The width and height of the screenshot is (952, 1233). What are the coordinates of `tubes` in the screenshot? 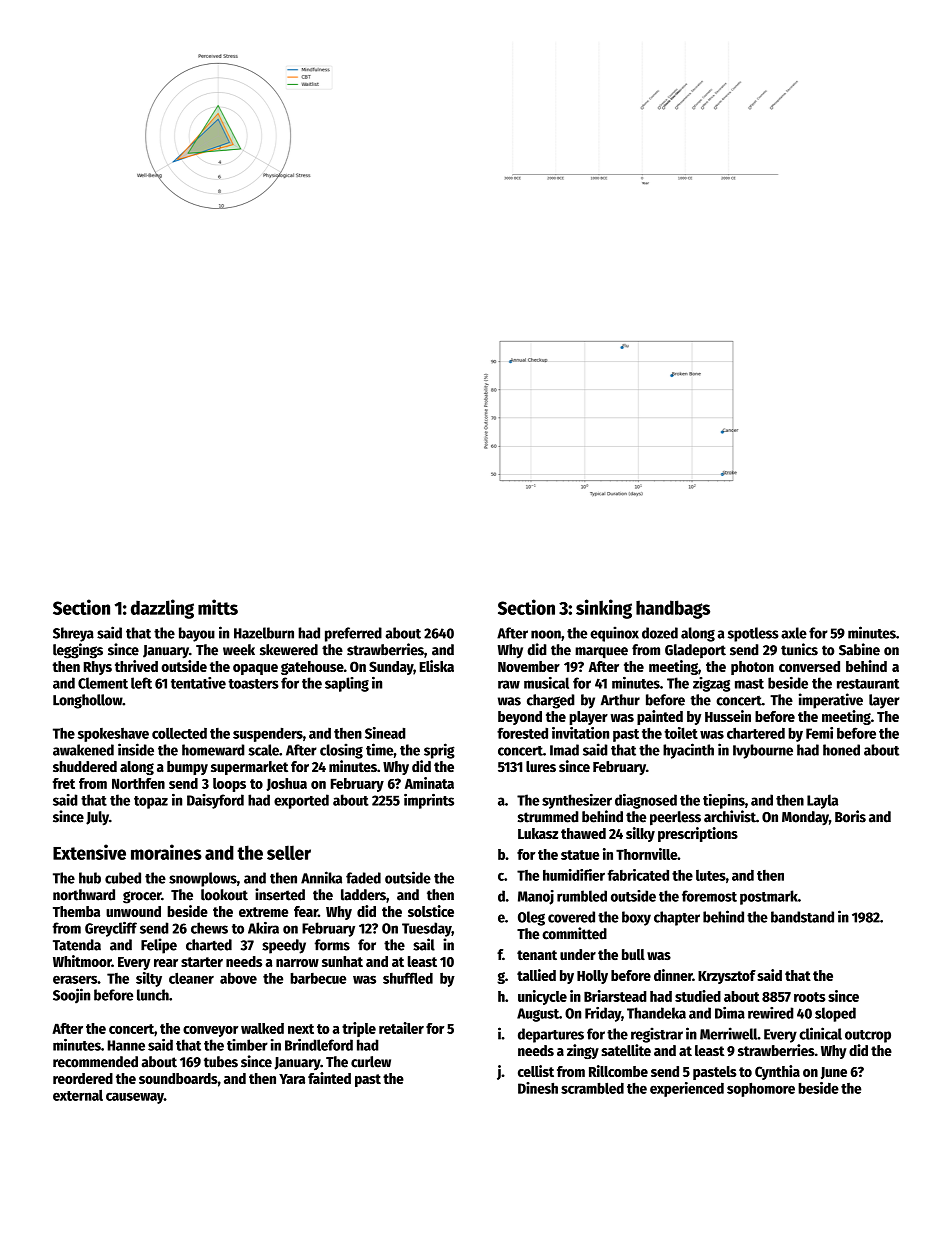 It's located at (221, 1062).
